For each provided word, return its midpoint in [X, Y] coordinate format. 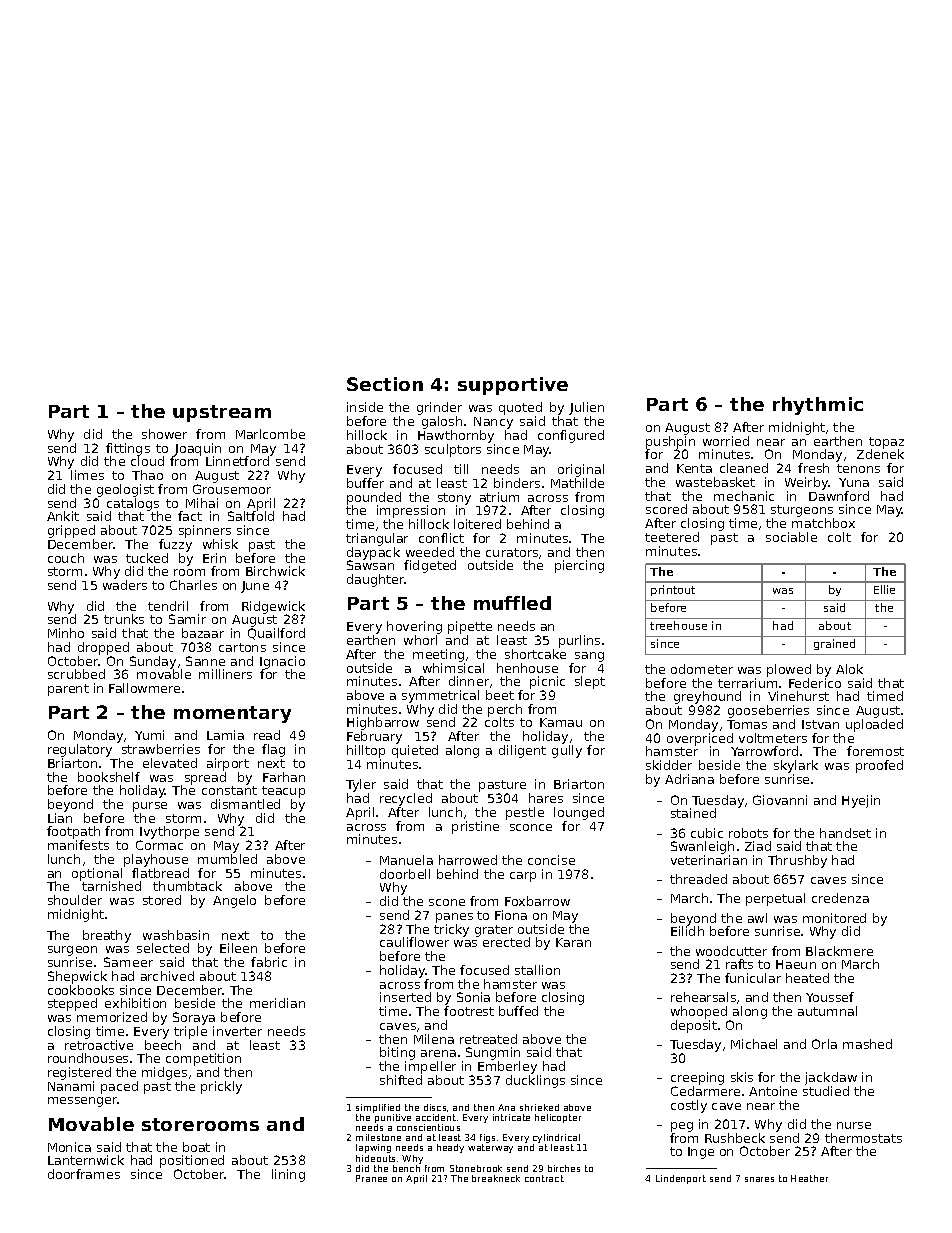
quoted [520, 408]
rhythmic [818, 406]
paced [119, 1087]
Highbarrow [383, 723]
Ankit [63, 516]
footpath [73, 832]
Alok [849, 669]
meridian [277, 1003]
